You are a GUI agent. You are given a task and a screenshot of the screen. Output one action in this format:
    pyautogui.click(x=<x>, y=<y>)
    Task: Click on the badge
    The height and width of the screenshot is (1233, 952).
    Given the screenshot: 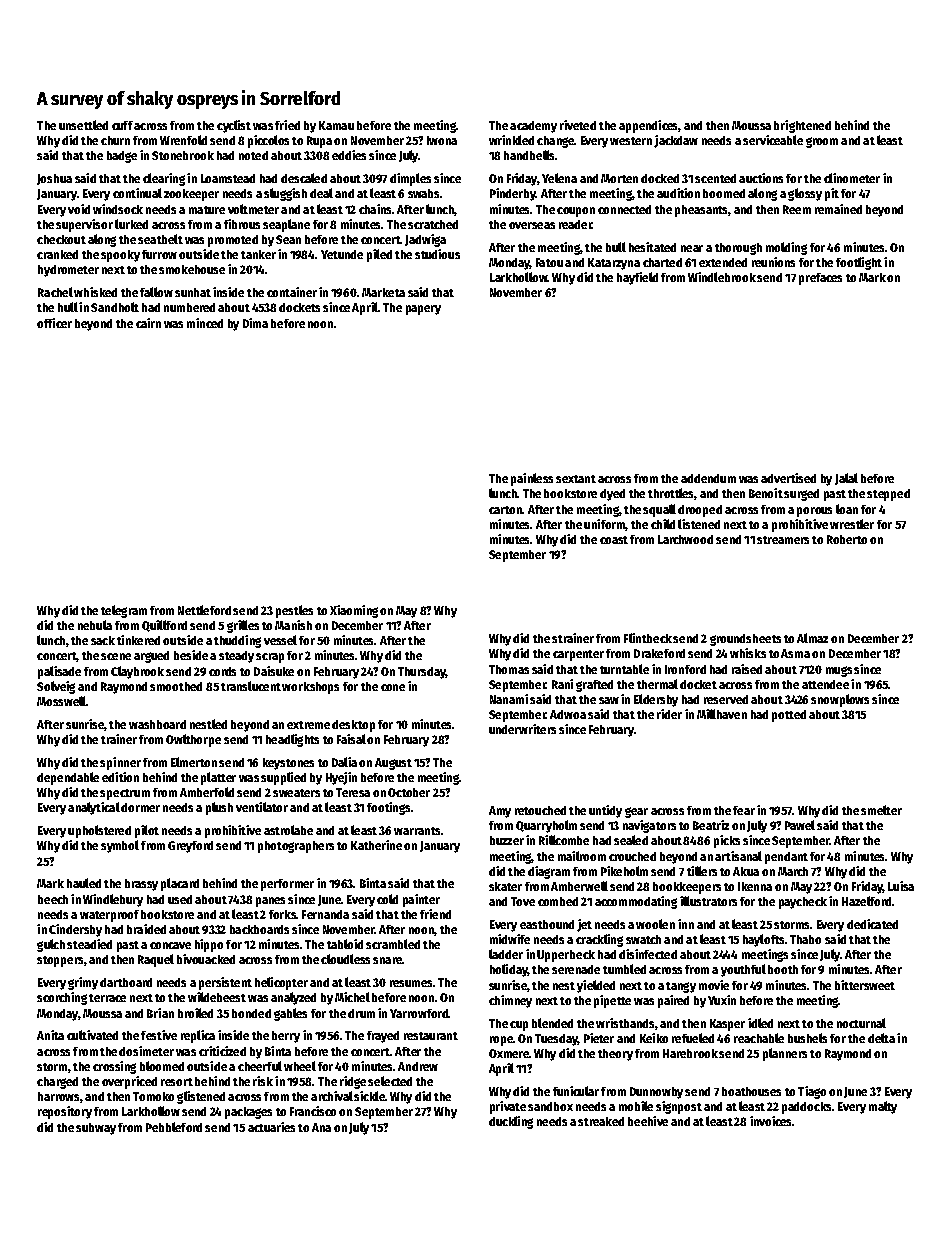 What is the action you would take?
    pyautogui.click(x=122, y=157)
